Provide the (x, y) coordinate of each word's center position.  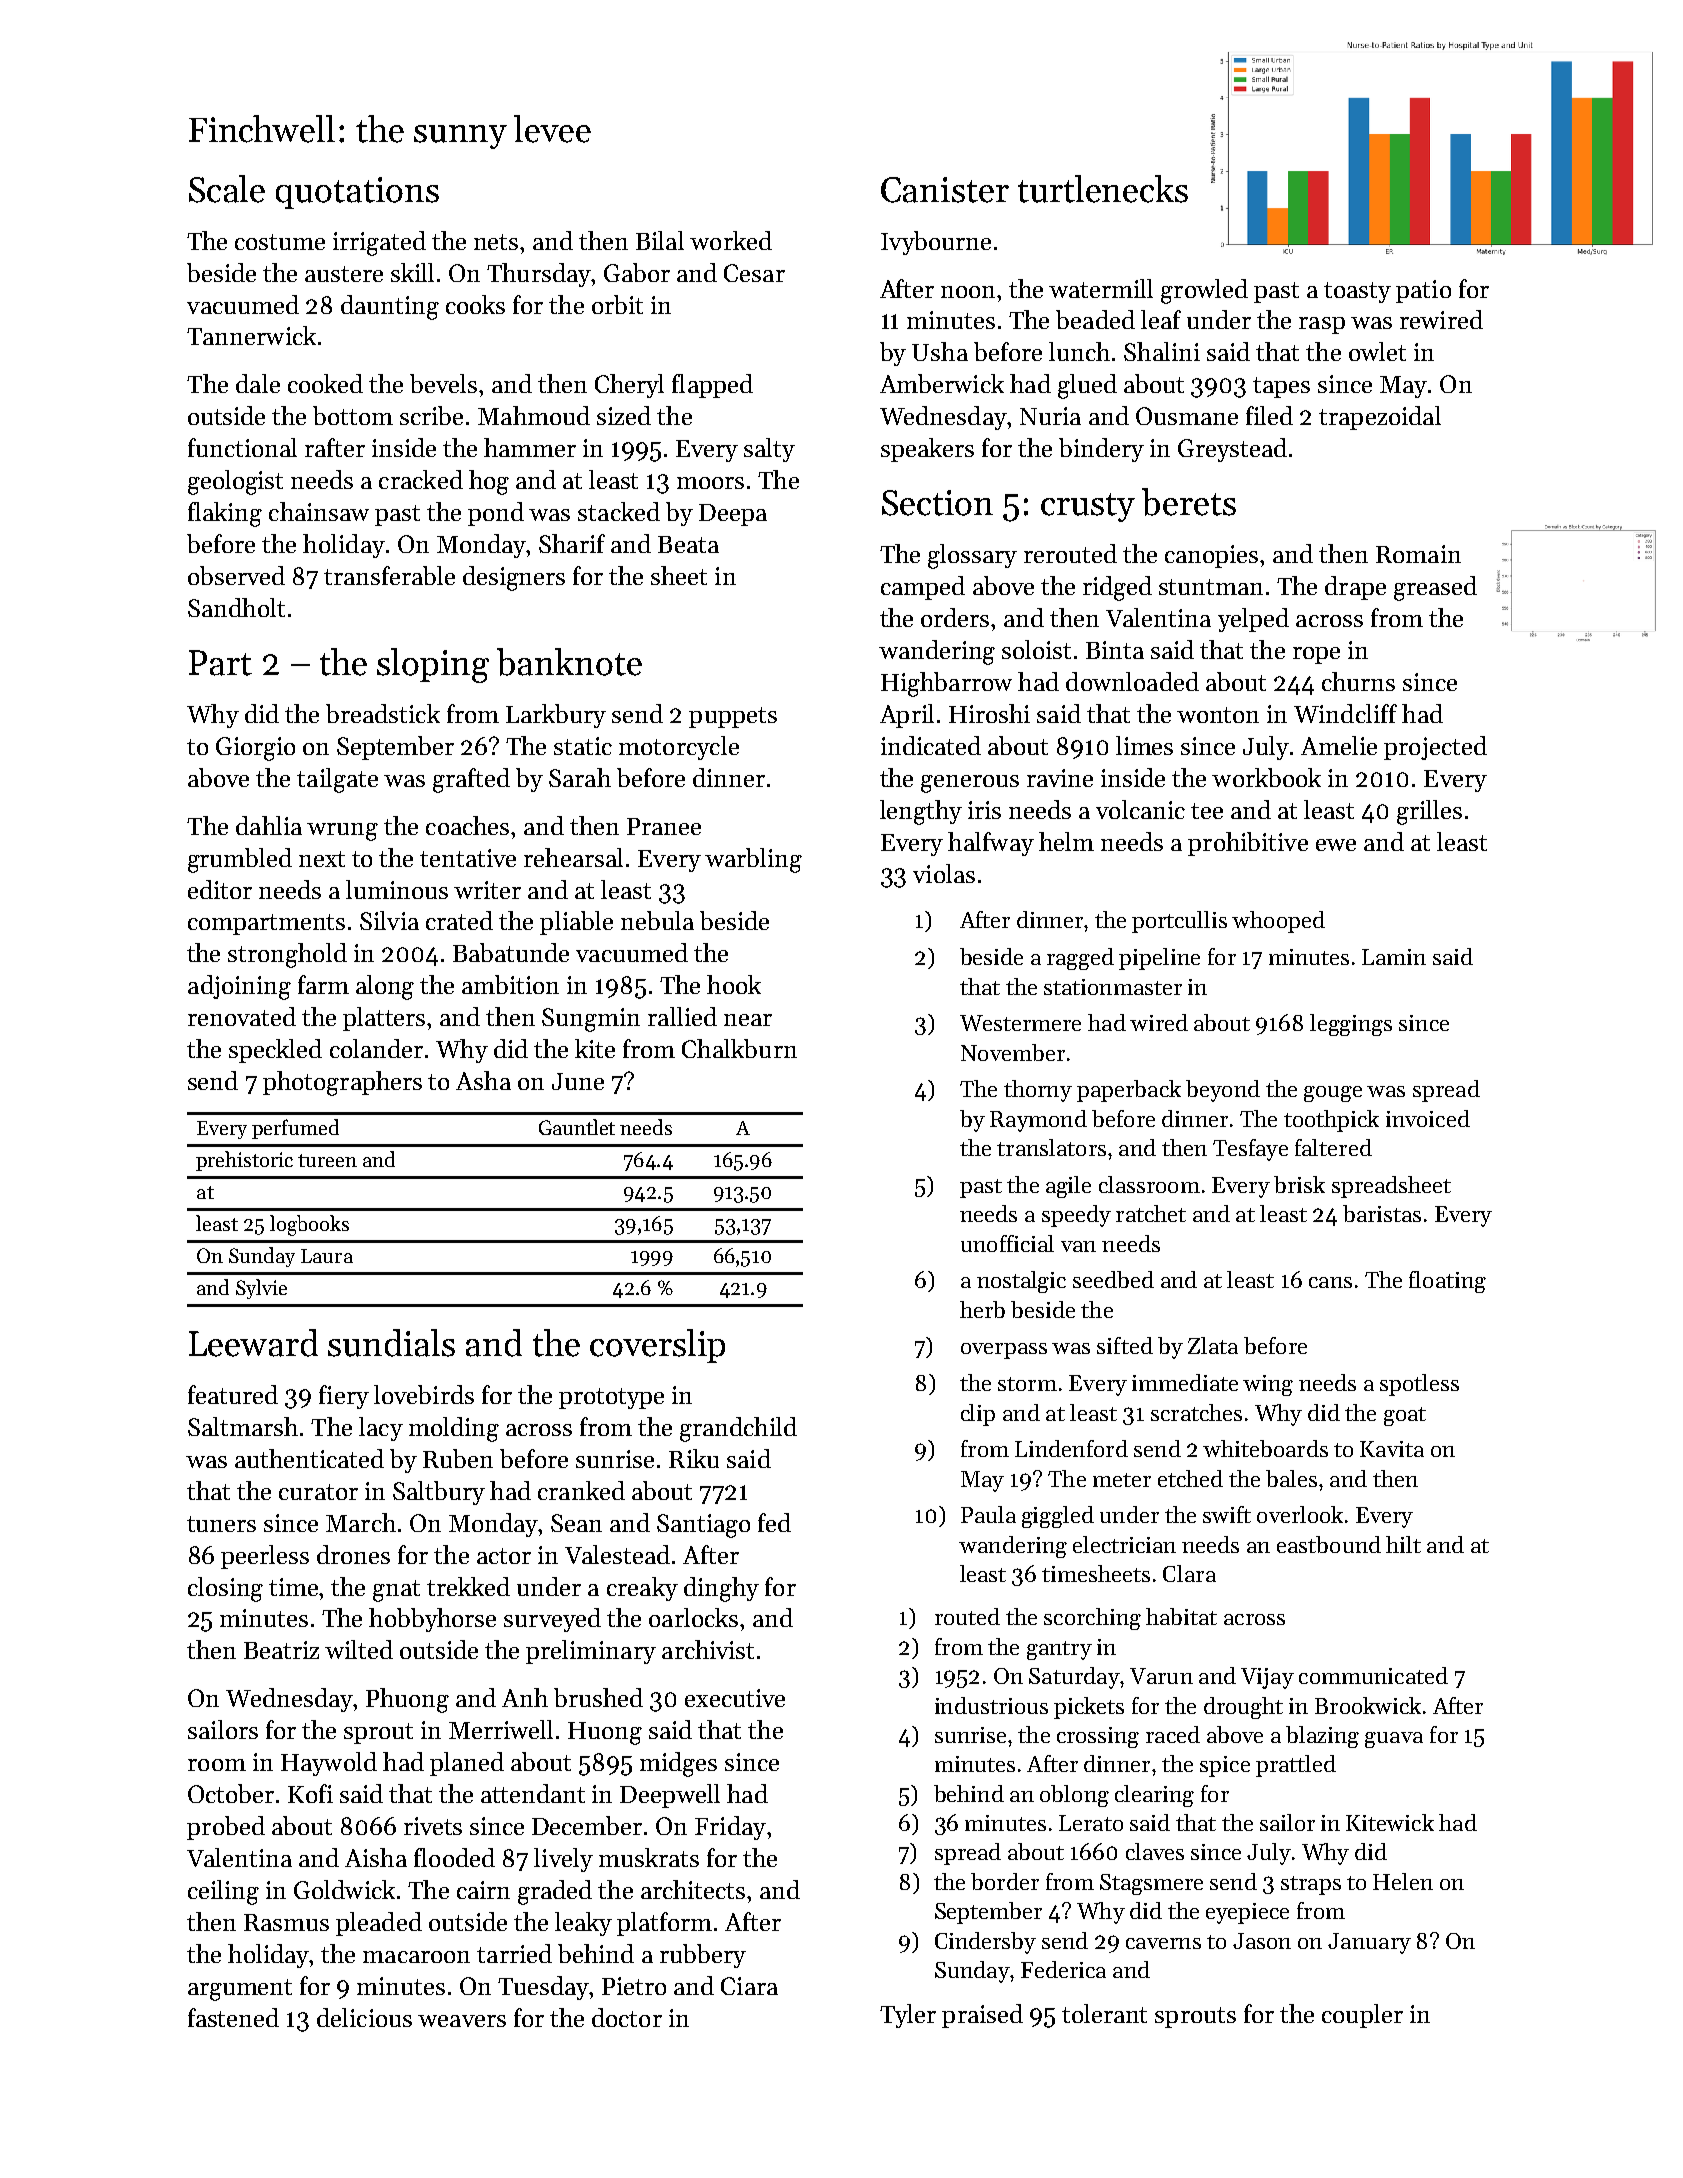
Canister (945, 190)
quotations (357, 193)
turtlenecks (1103, 189)
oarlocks (693, 1617)
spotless (1419, 1385)
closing (225, 1589)
